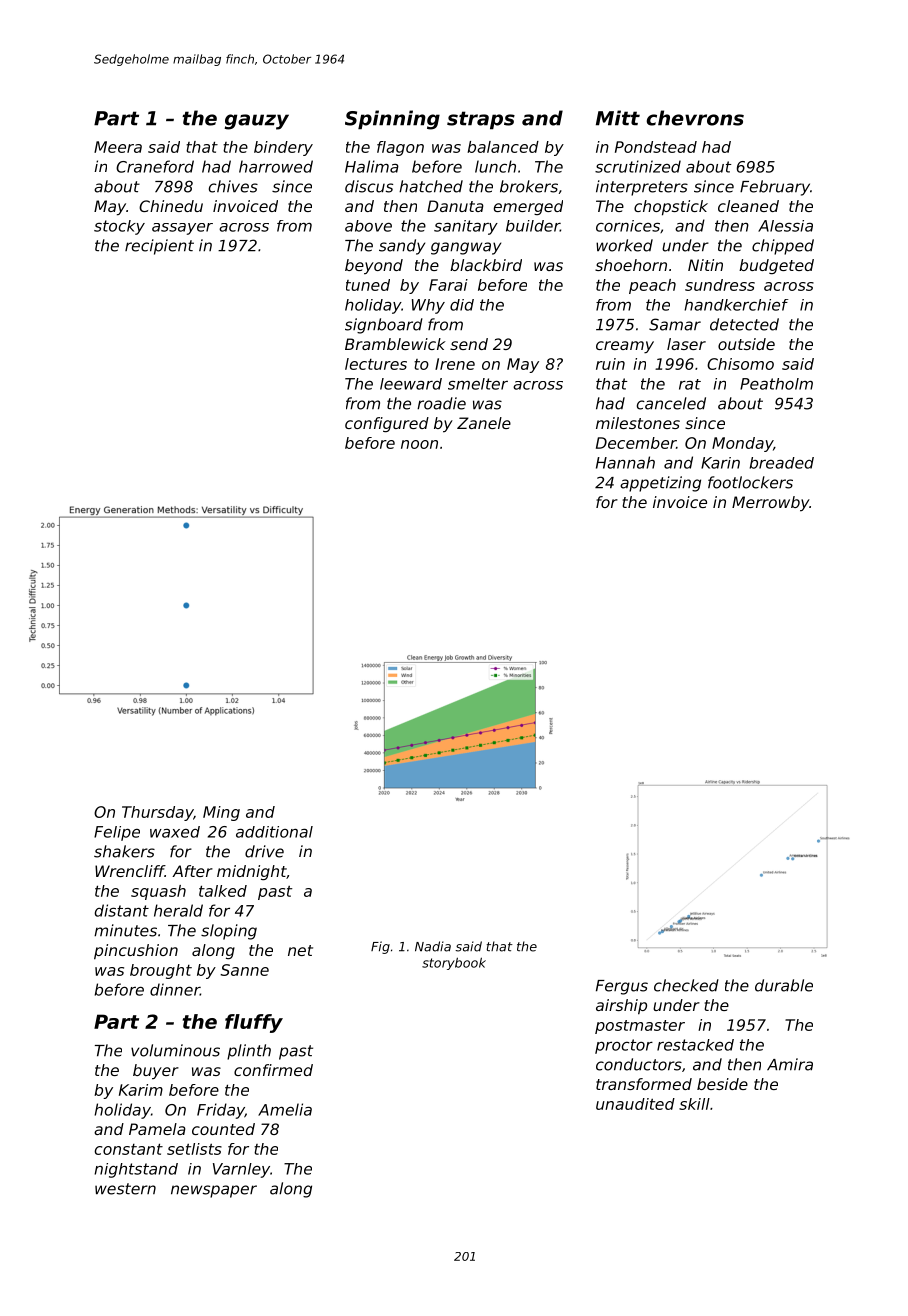 Image resolution: width=908 pixels, height=1316 pixels. I want to click on Hannah, so click(625, 462).
